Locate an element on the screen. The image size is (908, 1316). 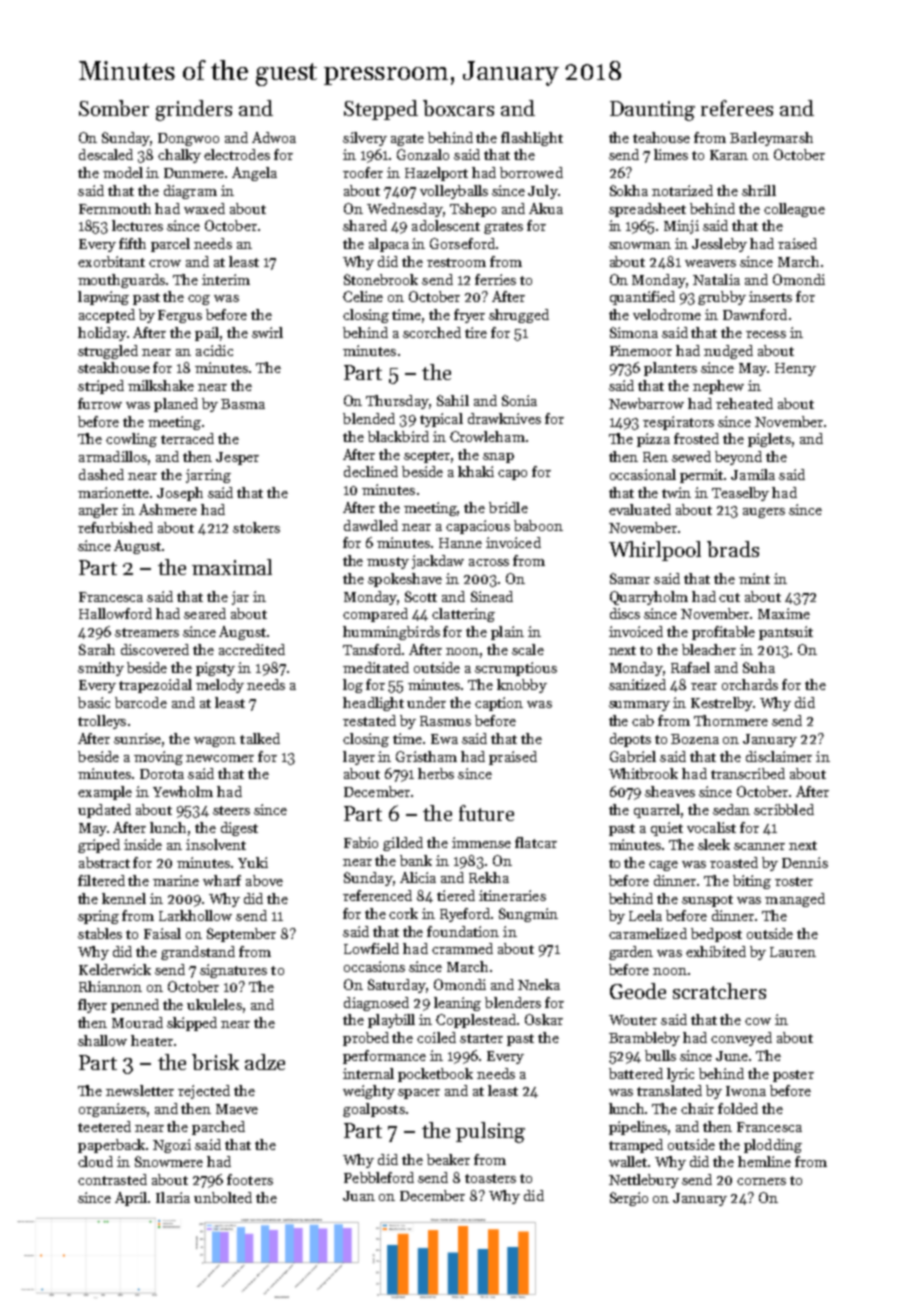
Ryeford is located at coordinates (466, 915).
